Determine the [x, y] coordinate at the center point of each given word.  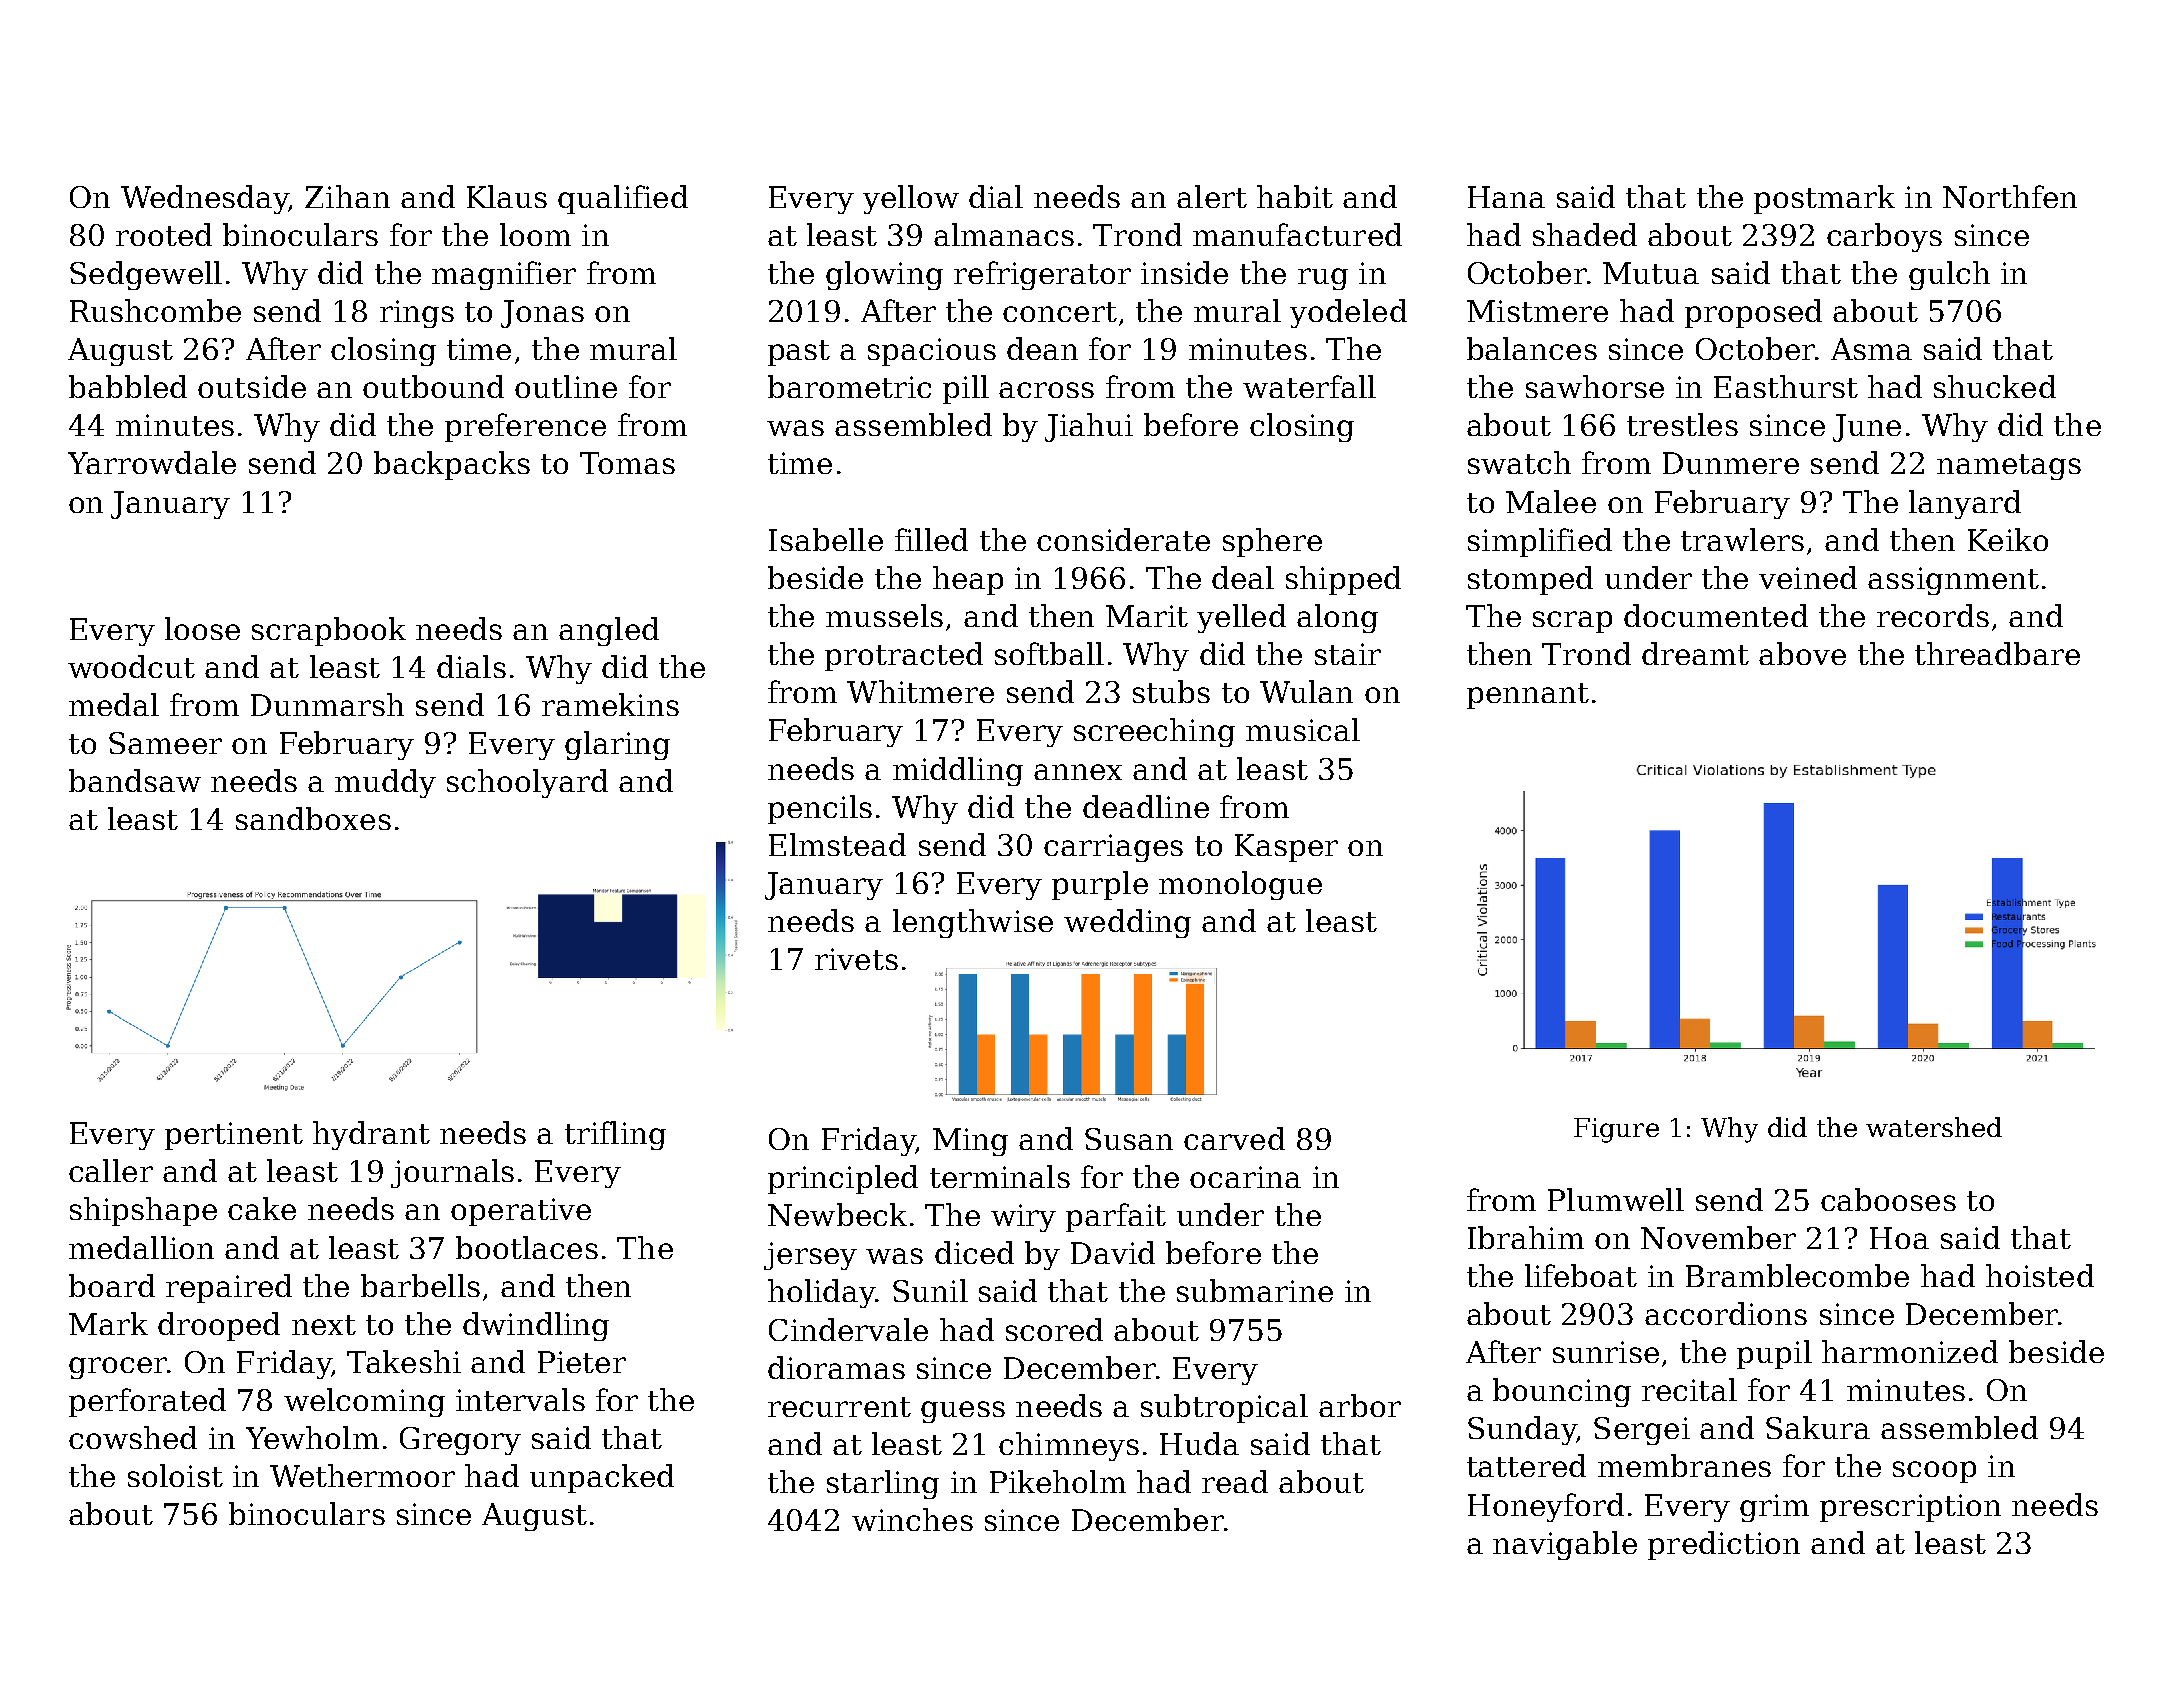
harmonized [1910, 1351]
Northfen [2010, 196]
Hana [1506, 197]
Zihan [347, 196]
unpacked [602, 1478]
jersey [810, 1256]
